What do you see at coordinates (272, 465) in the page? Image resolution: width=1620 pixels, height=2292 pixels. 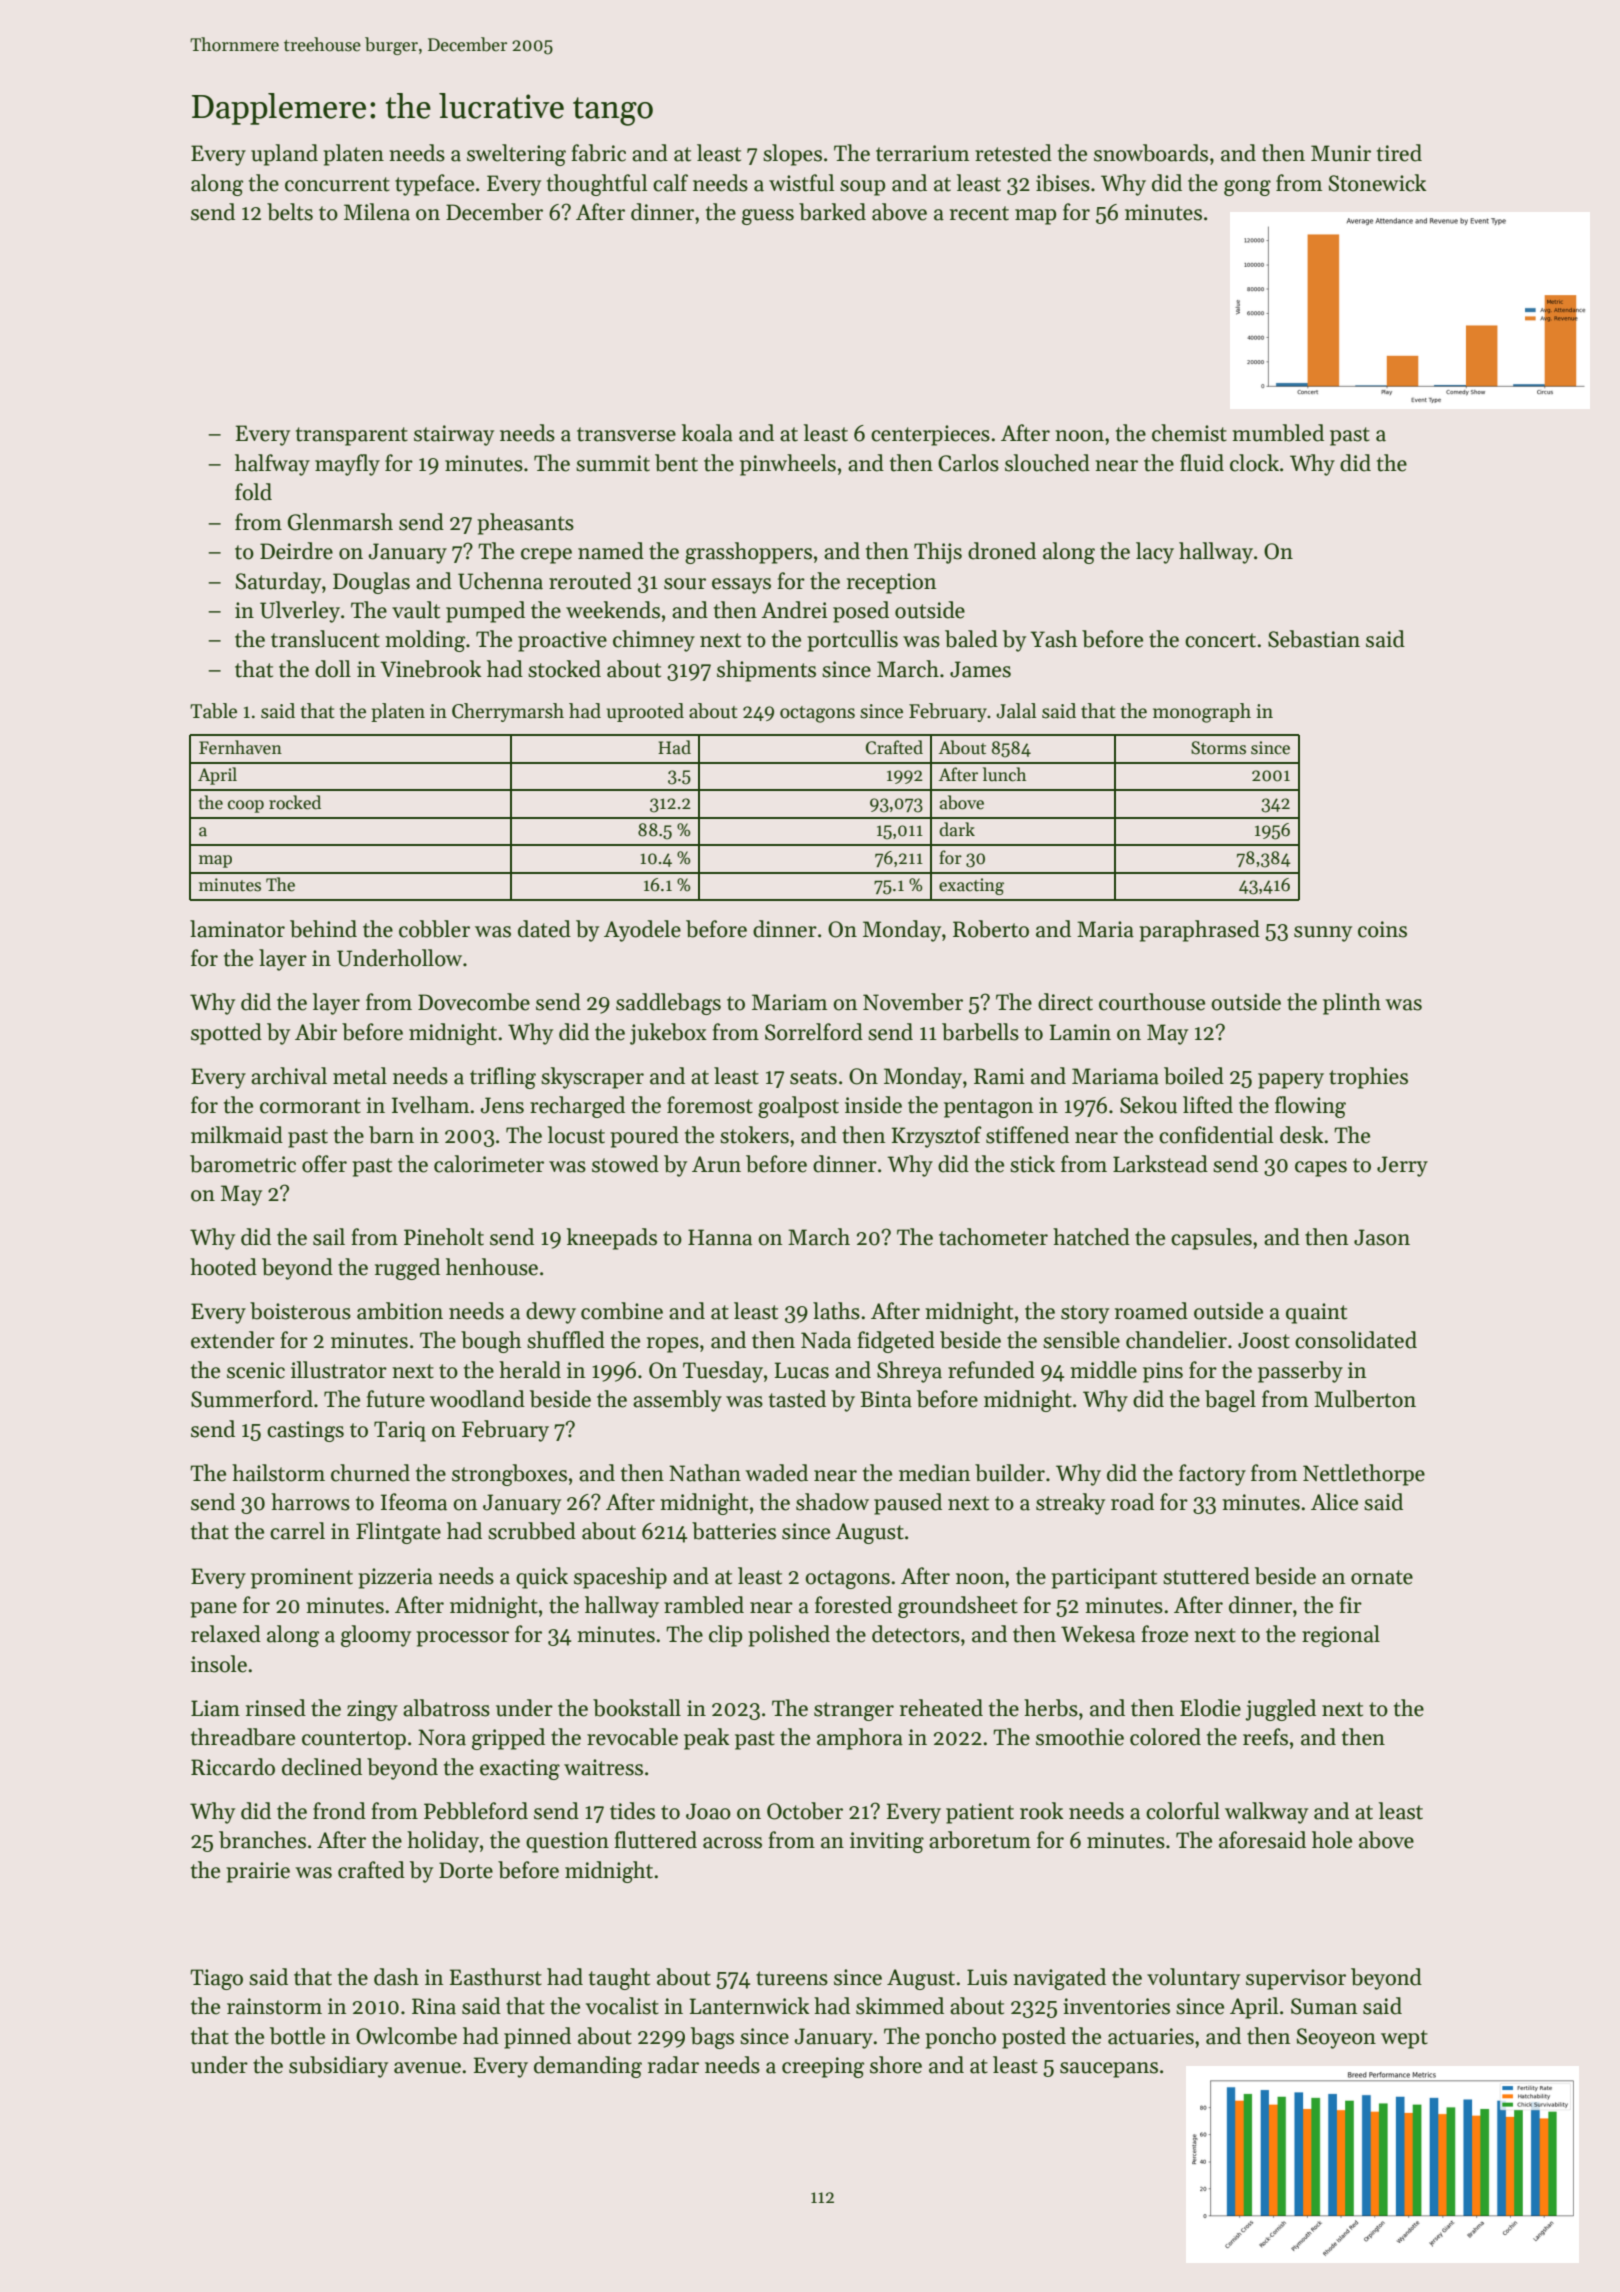 I see `halfway` at bounding box center [272, 465].
